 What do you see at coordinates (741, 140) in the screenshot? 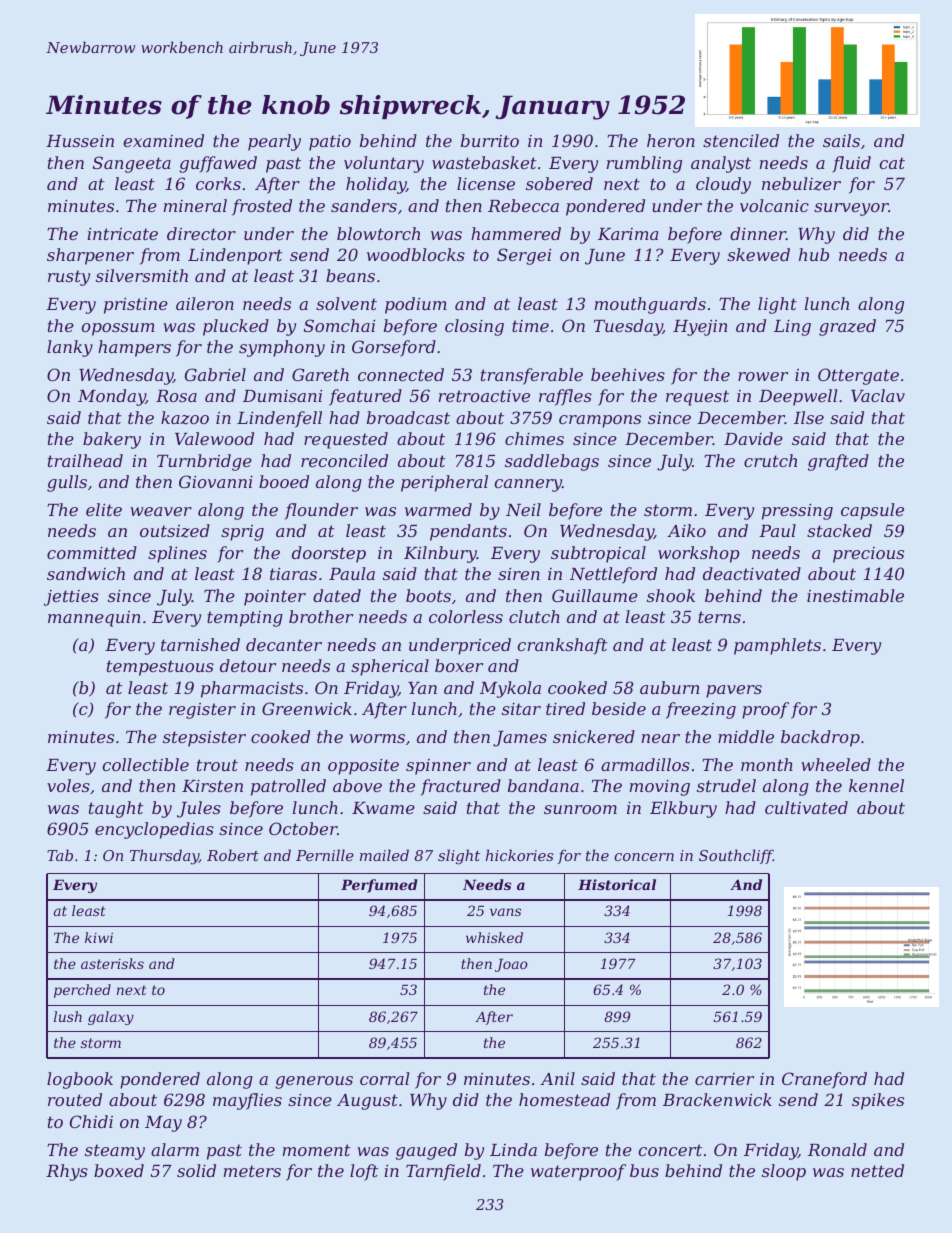
I see `stenciled` at bounding box center [741, 140].
